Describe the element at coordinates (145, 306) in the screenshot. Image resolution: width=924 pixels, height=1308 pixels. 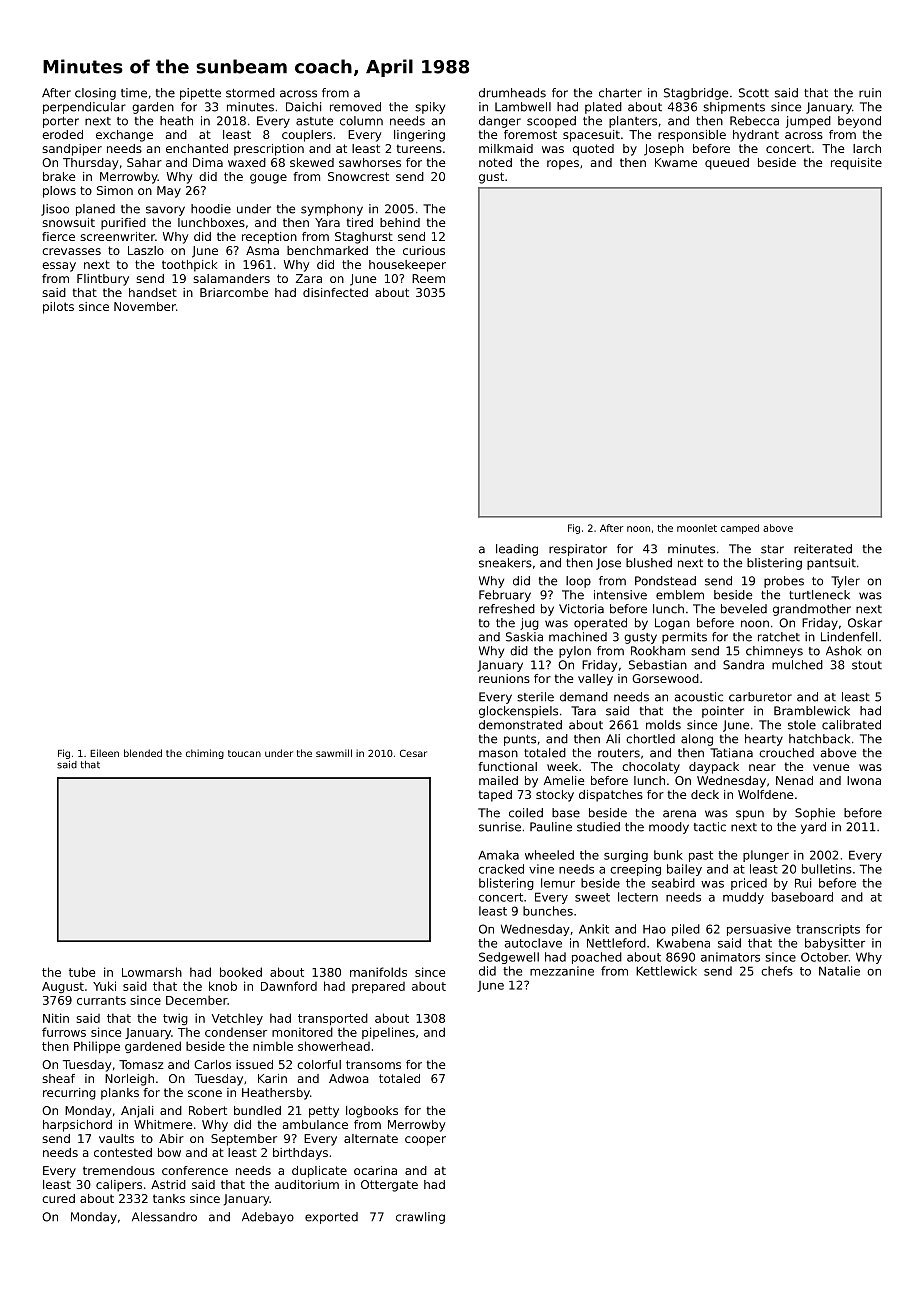
I see `November` at that location.
